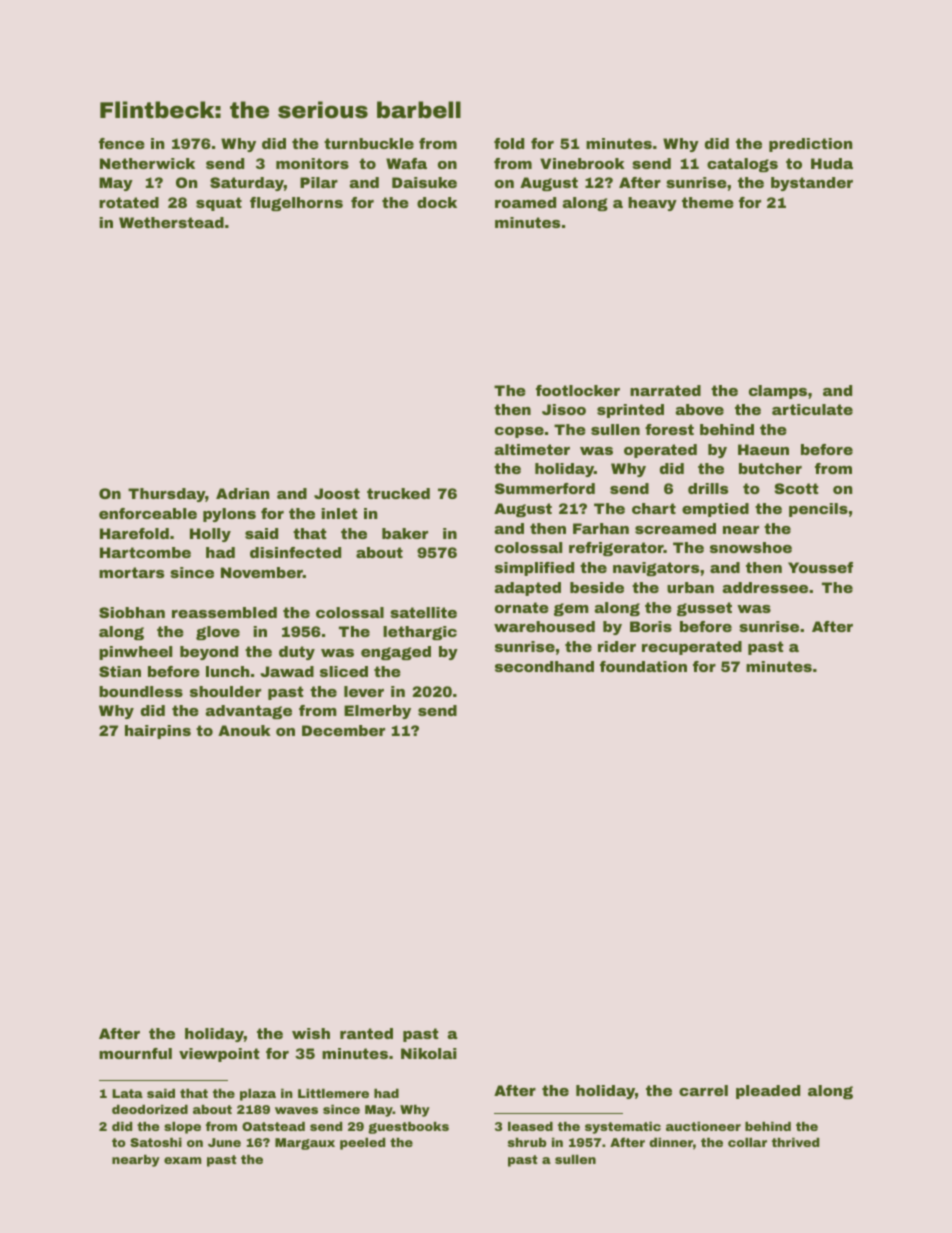 Image resolution: width=952 pixels, height=1233 pixels. I want to click on copse, so click(519, 432).
